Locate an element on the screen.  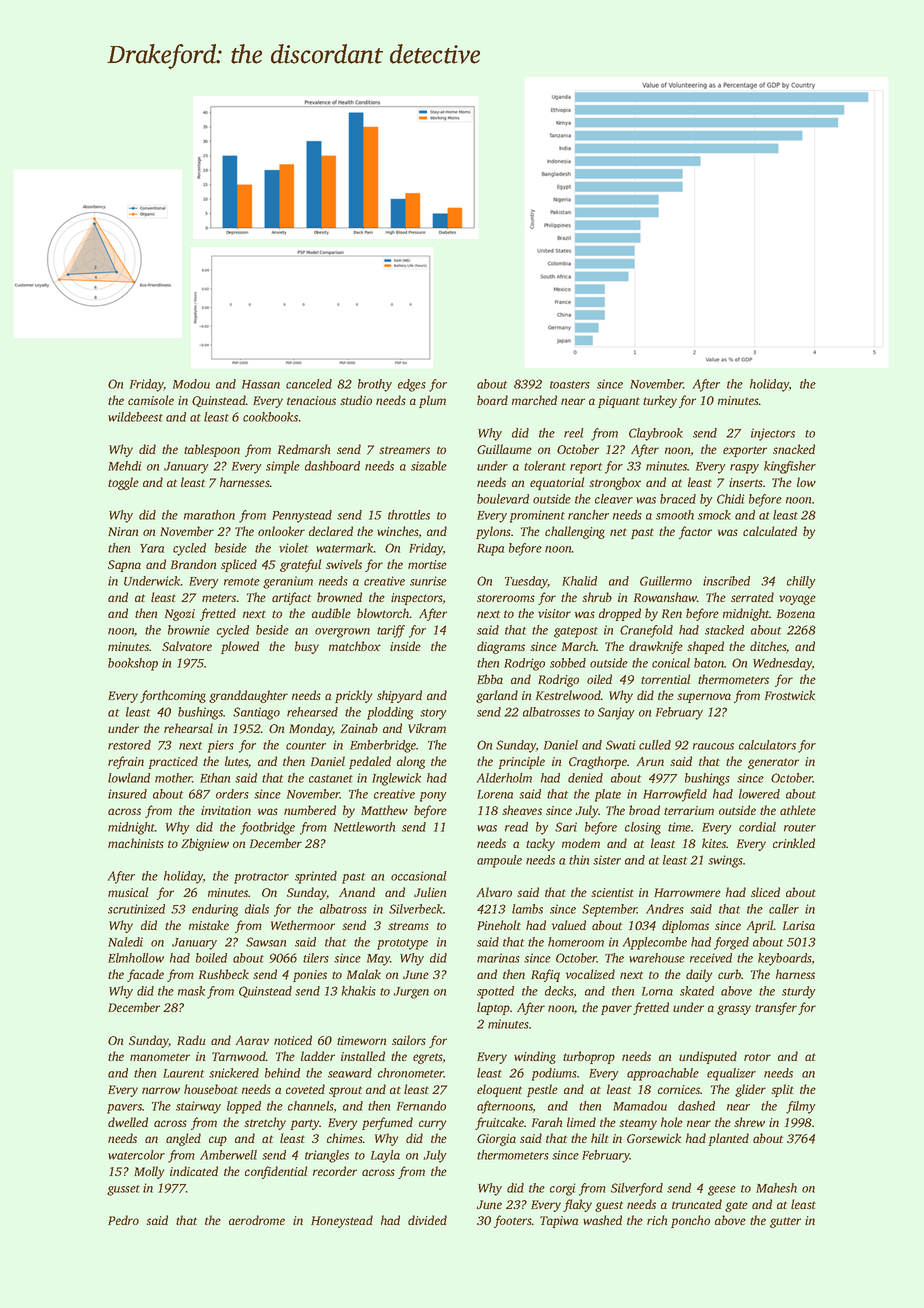
Fernando is located at coordinates (421, 1106).
